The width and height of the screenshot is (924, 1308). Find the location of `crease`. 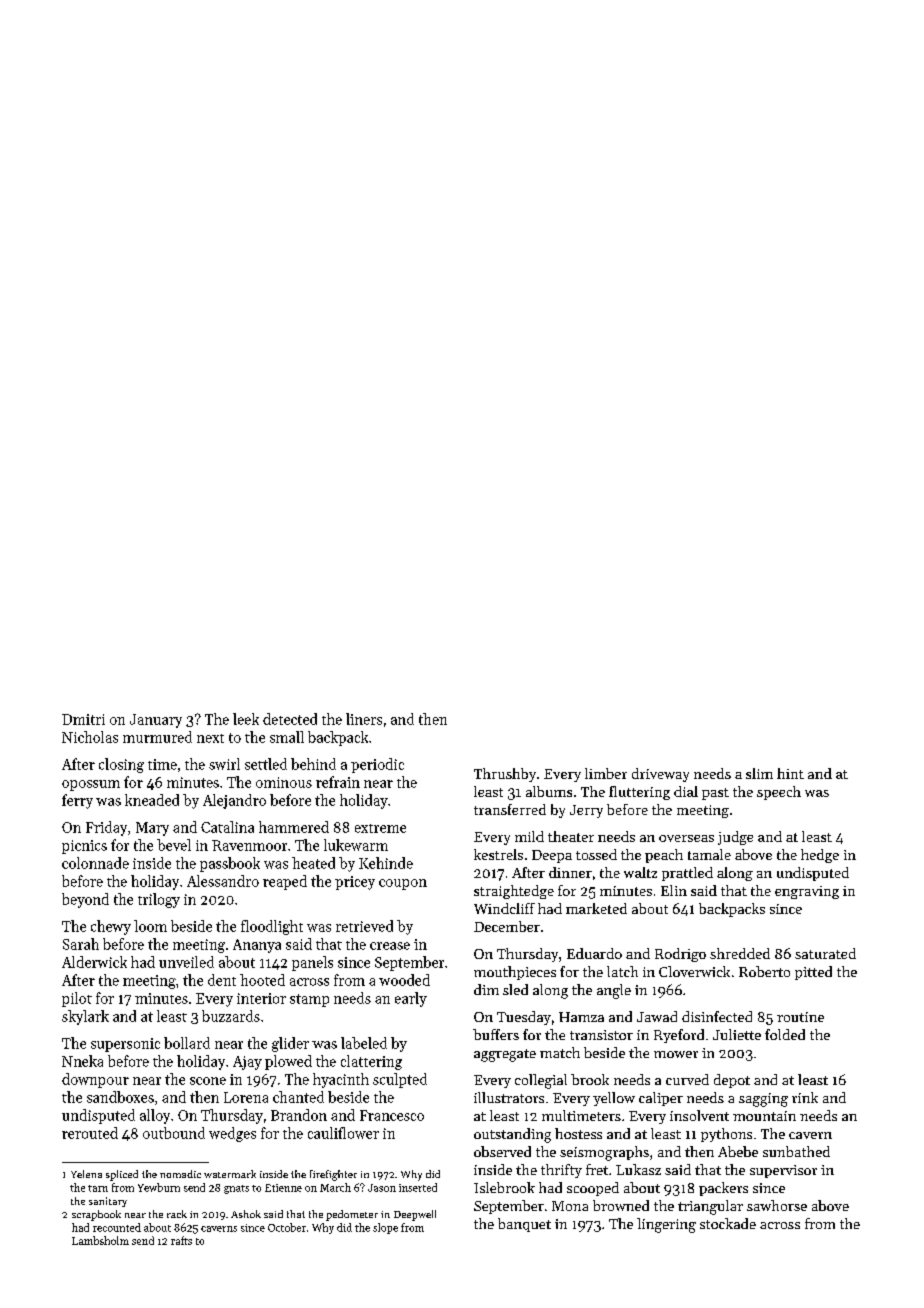

crease is located at coordinates (390, 946).
